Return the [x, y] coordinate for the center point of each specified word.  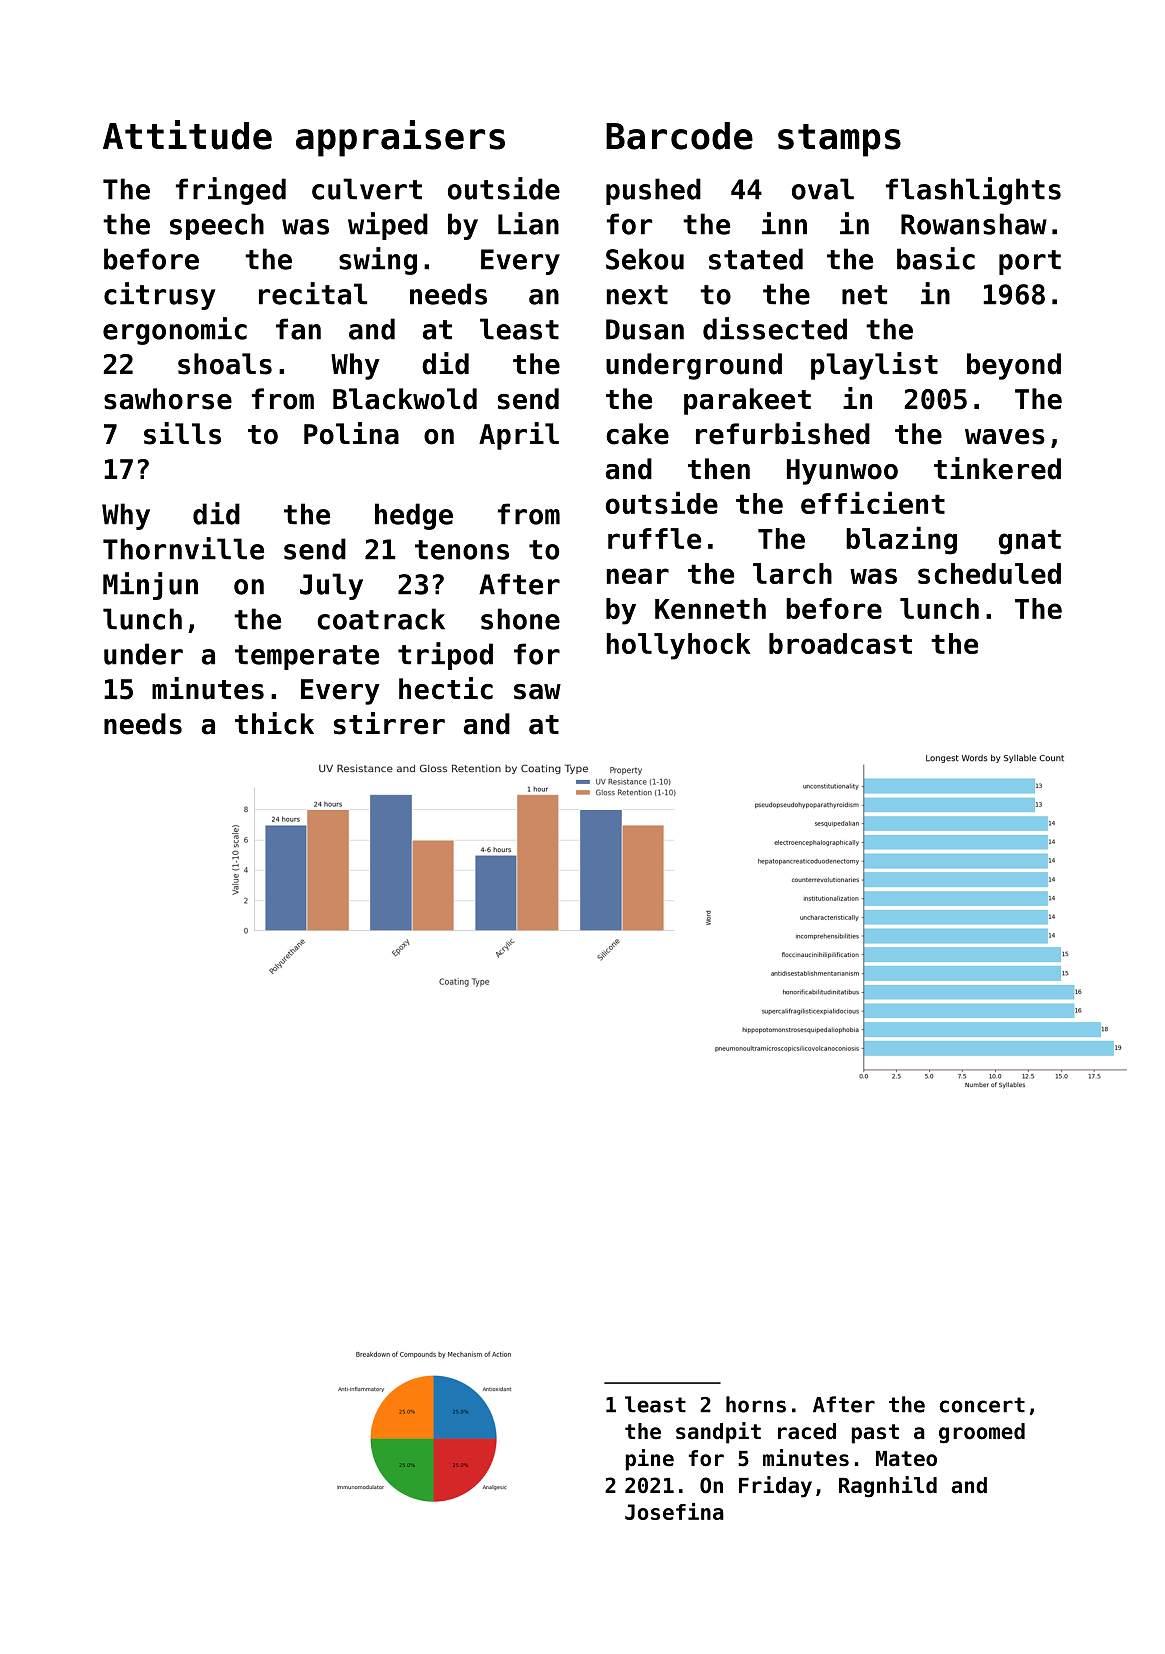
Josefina [674, 1511]
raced [807, 1431]
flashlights [973, 191]
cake [637, 434]
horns [756, 1404]
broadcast [840, 643]
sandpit [718, 1433]
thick [274, 723]
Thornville [183, 548]
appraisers [400, 138]
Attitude [187, 135]
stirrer [389, 723]
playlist [874, 366]
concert [982, 1405]
